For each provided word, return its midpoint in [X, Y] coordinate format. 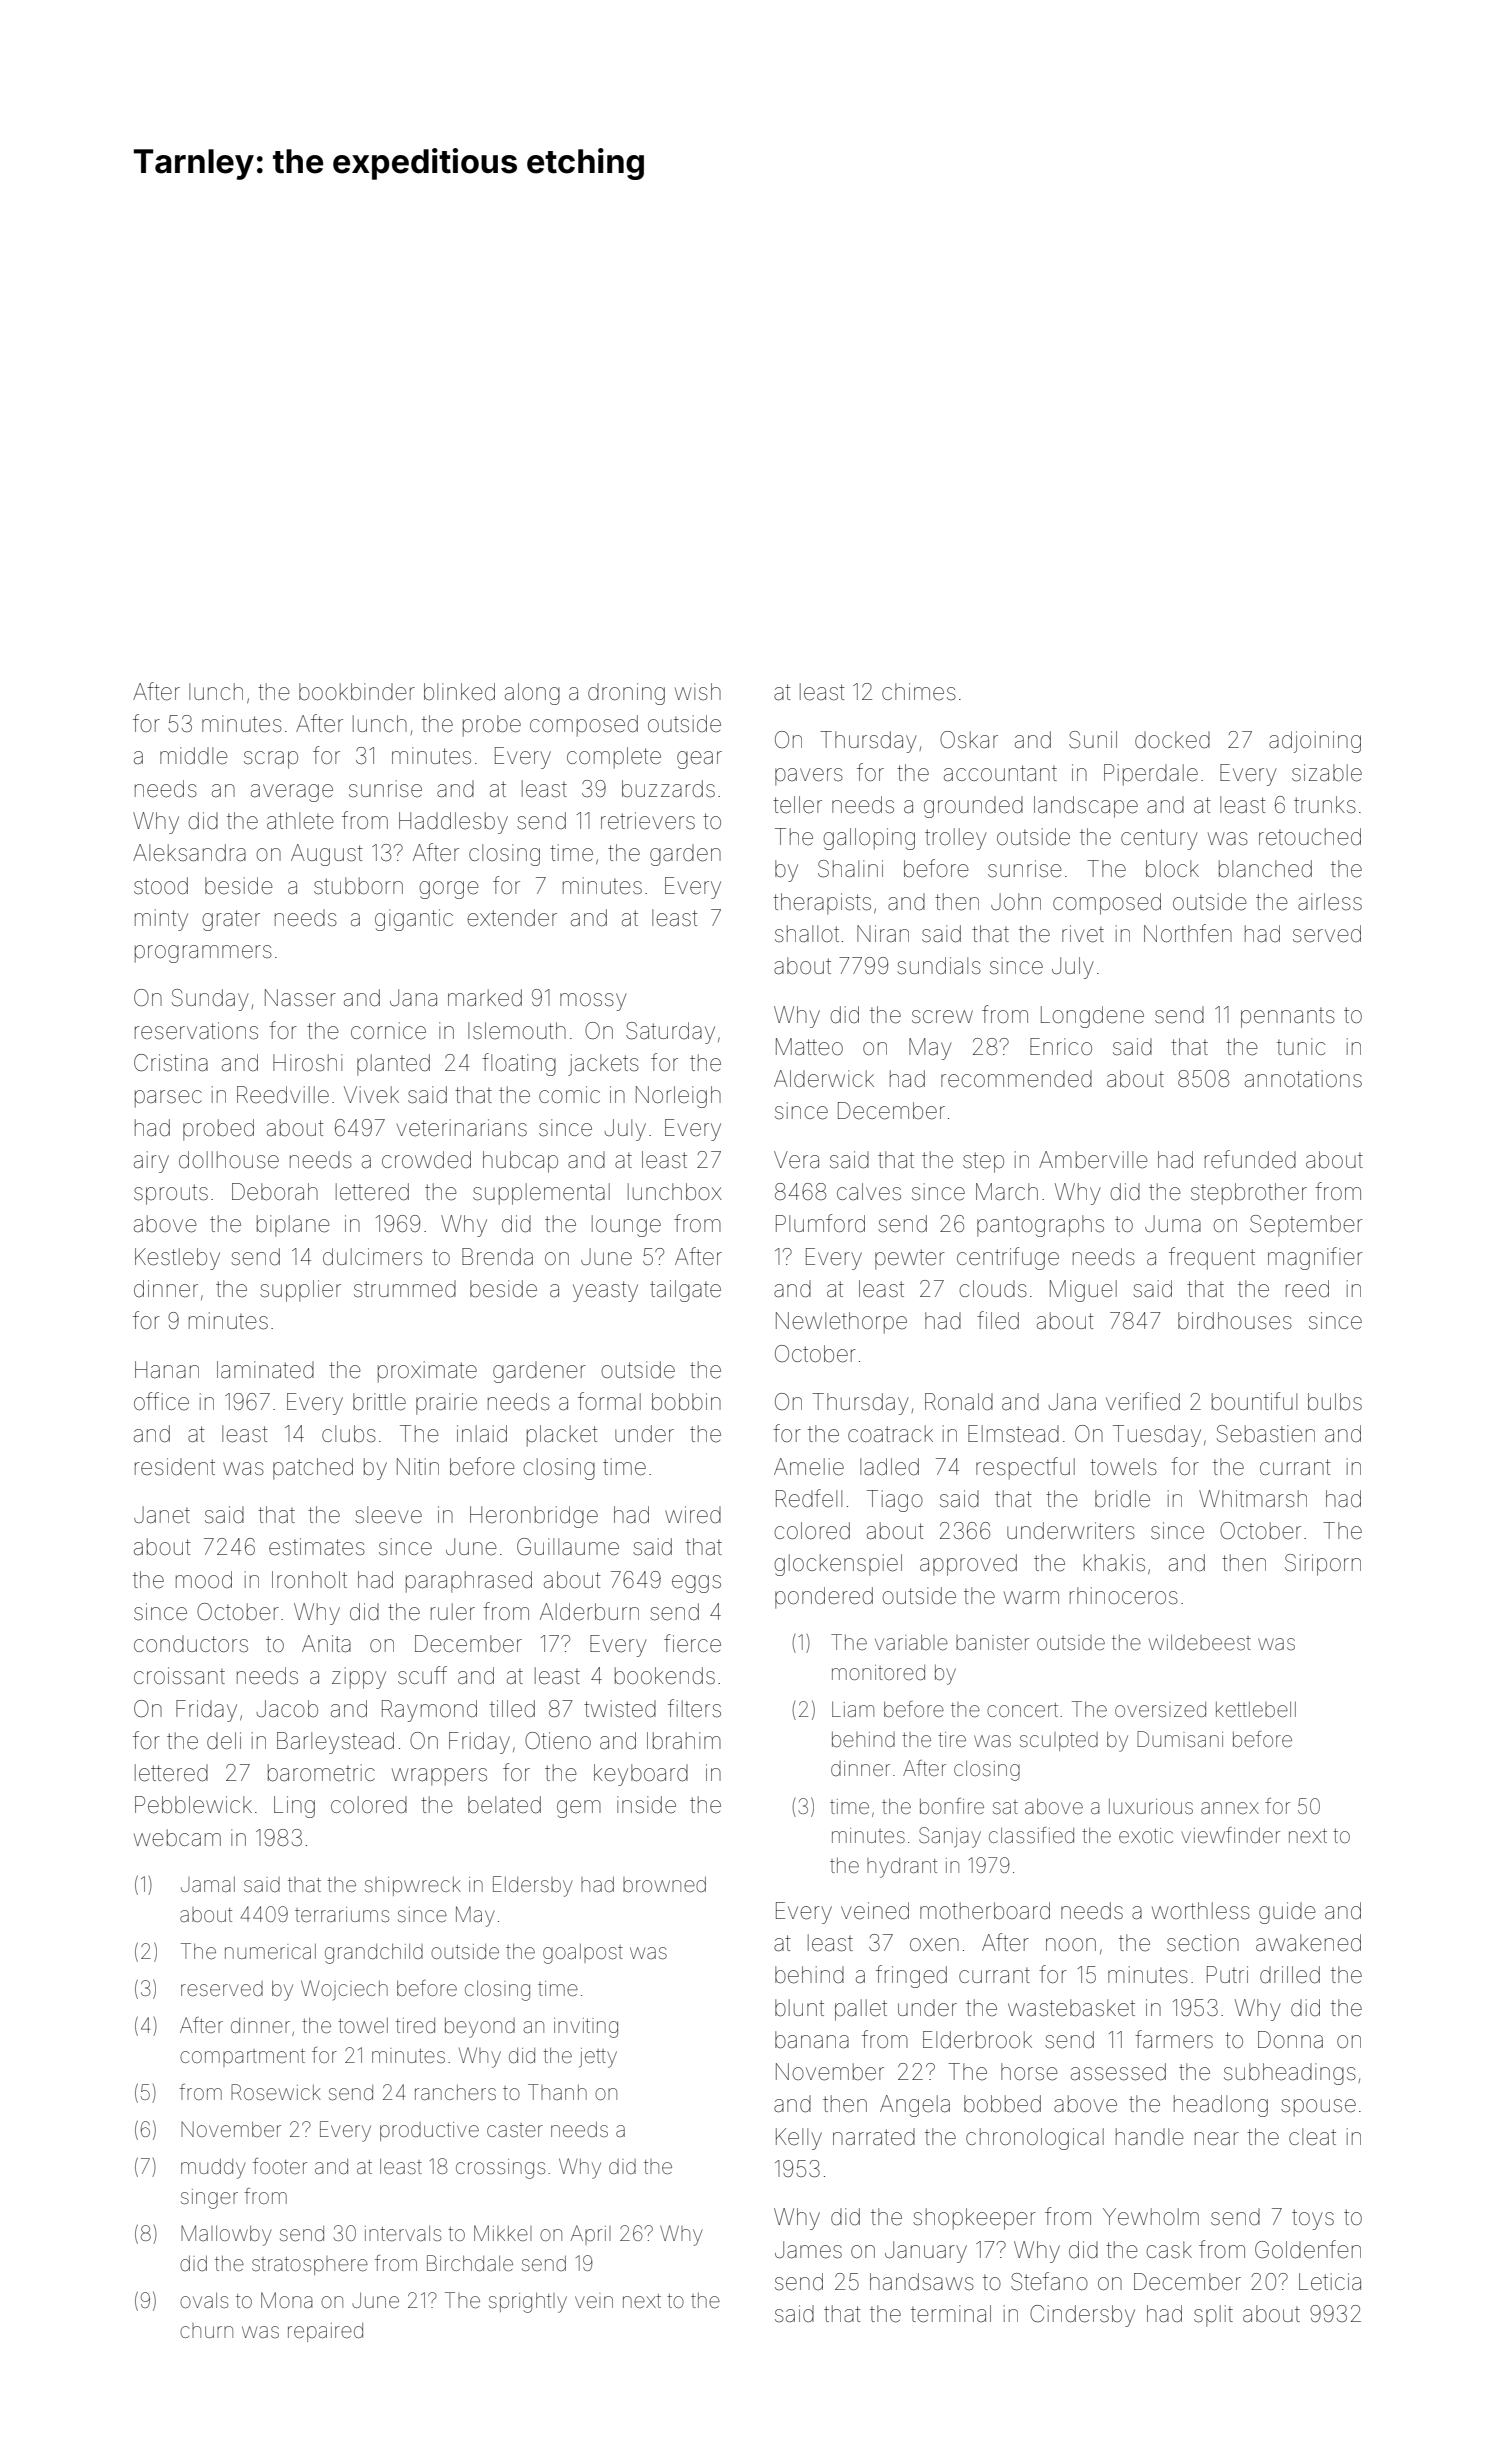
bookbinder [357, 692]
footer [280, 2166]
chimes [919, 692]
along [532, 694]
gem [579, 1809]
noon [1071, 1944]
